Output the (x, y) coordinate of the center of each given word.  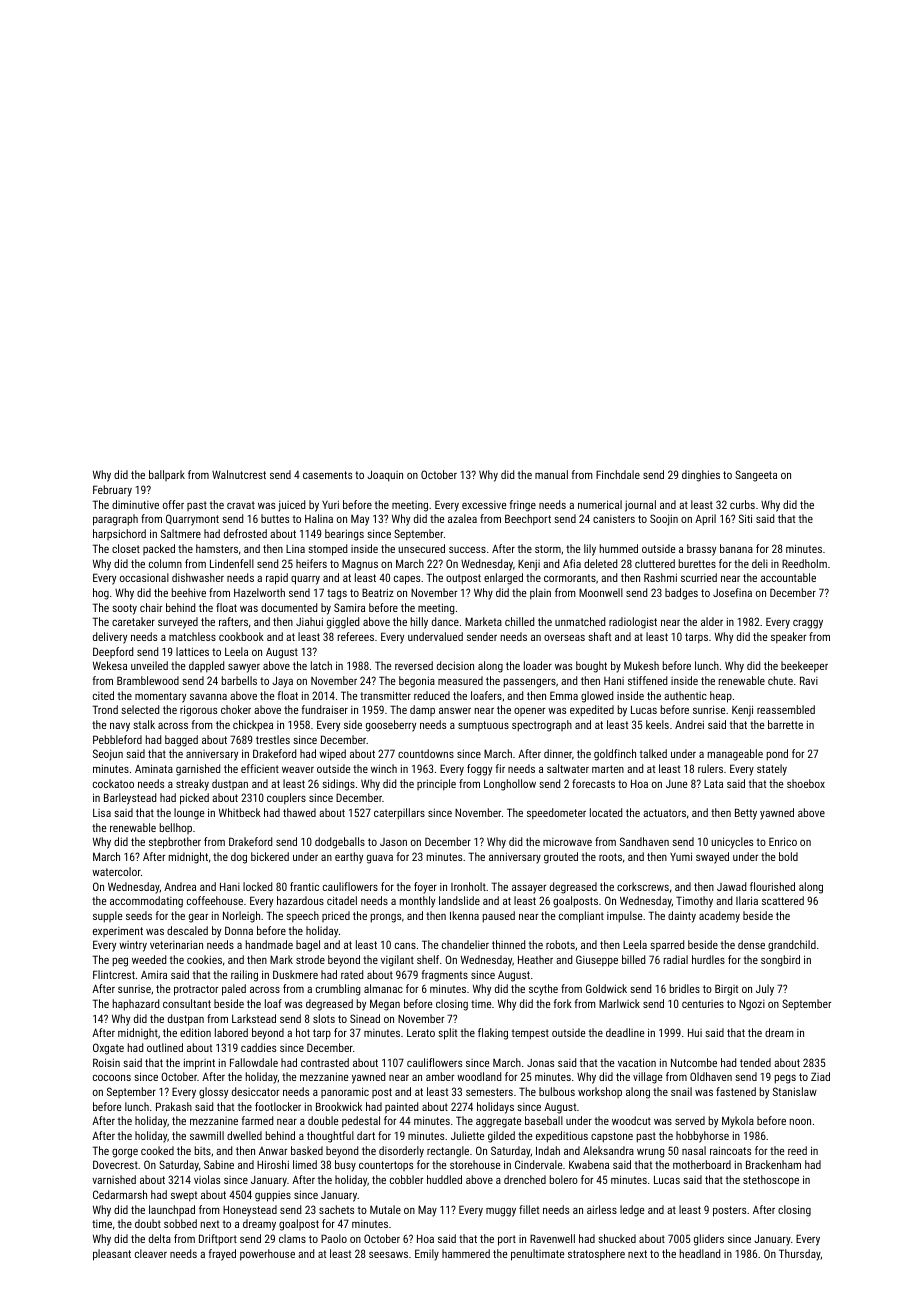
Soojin (664, 520)
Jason (393, 842)
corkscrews (643, 886)
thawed (299, 812)
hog (101, 594)
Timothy (694, 902)
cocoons (112, 1078)
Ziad (820, 1076)
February (112, 491)
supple (107, 917)
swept (184, 1196)
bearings (344, 535)
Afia (572, 563)
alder (712, 621)
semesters (489, 1092)
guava (380, 859)
